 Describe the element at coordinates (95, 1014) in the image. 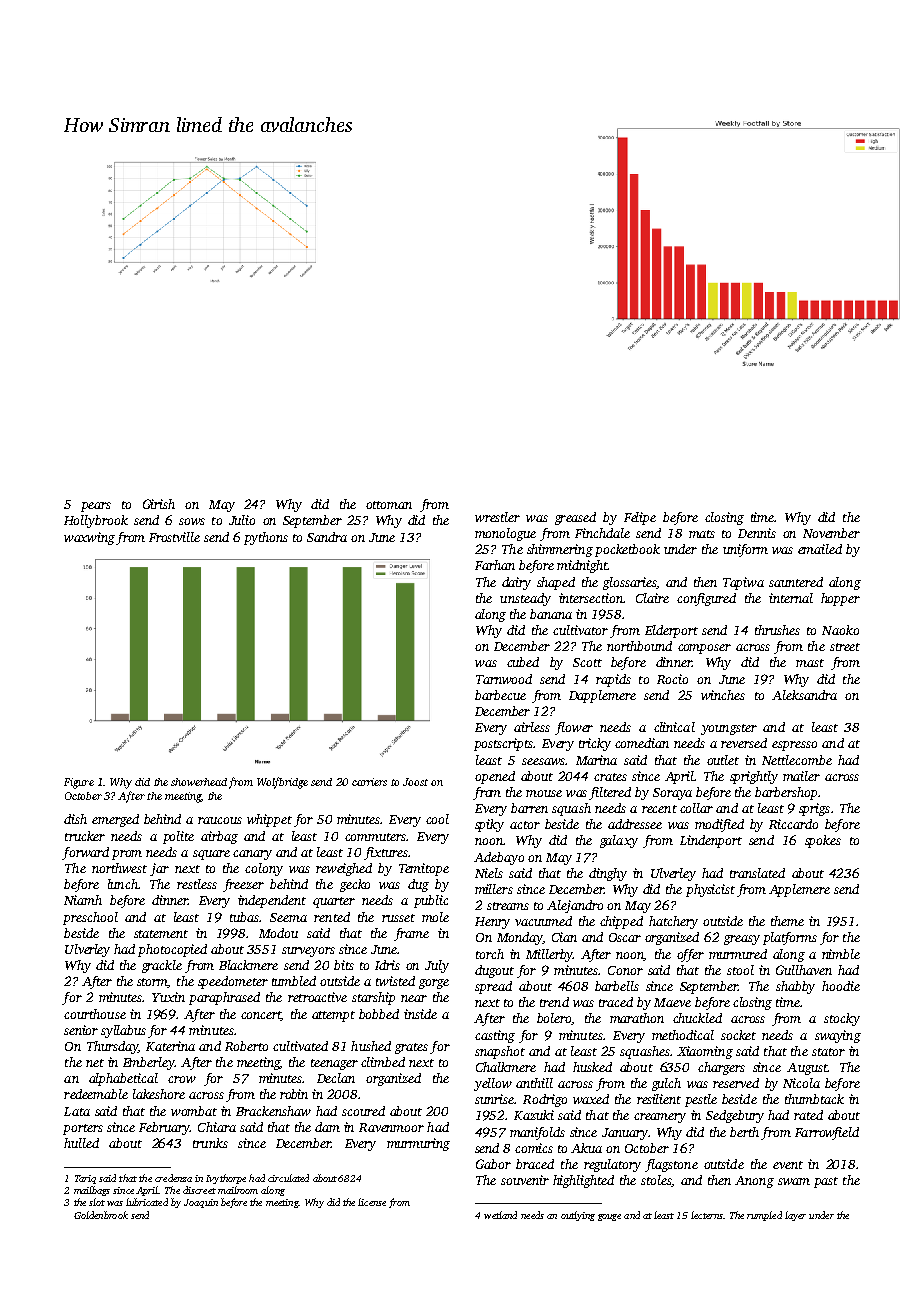

I see `courthouse` at that location.
